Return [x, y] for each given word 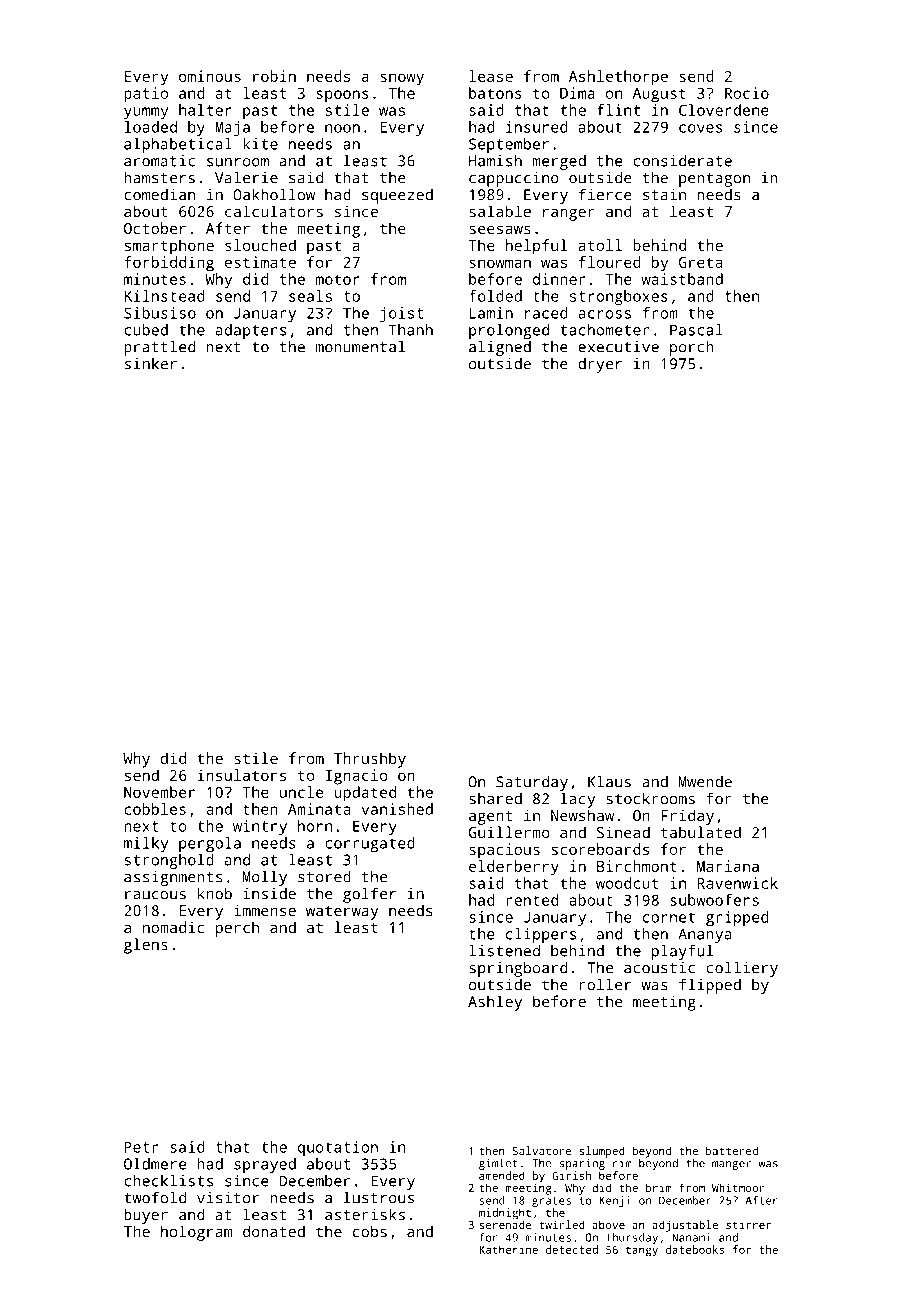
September [509, 145]
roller [605, 984]
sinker [151, 364]
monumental [360, 347]
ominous [210, 76]
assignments [173, 878]
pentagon [714, 180]
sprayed [265, 1165]
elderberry [514, 868]
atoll [600, 245]
